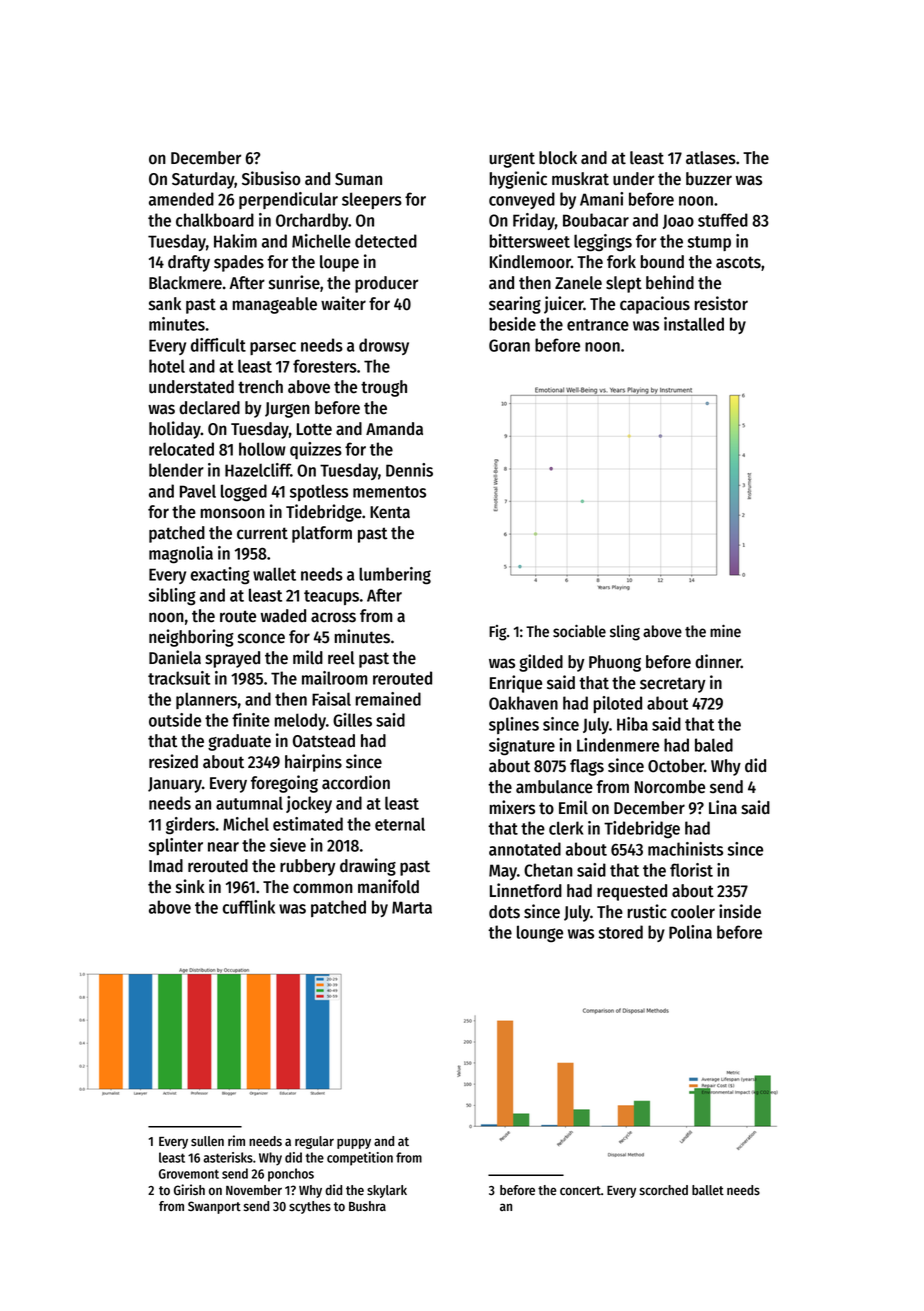 The image size is (924, 1311). Describe the element at coordinates (540, 934) in the image. I see `lounge` at that location.
